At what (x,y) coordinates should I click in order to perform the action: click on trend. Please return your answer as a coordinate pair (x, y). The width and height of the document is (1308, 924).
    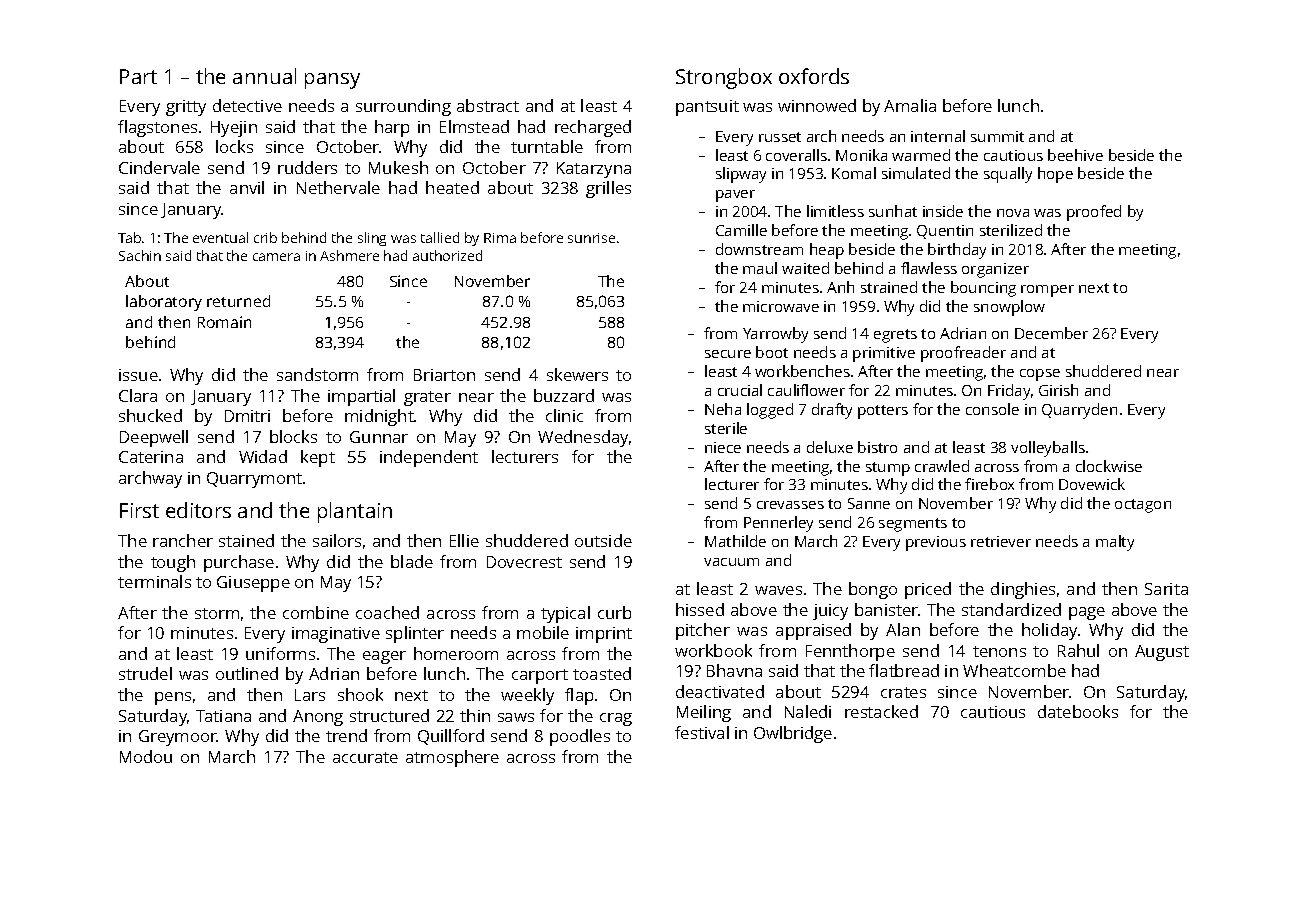
    Looking at the image, I should click on (346, 735).
